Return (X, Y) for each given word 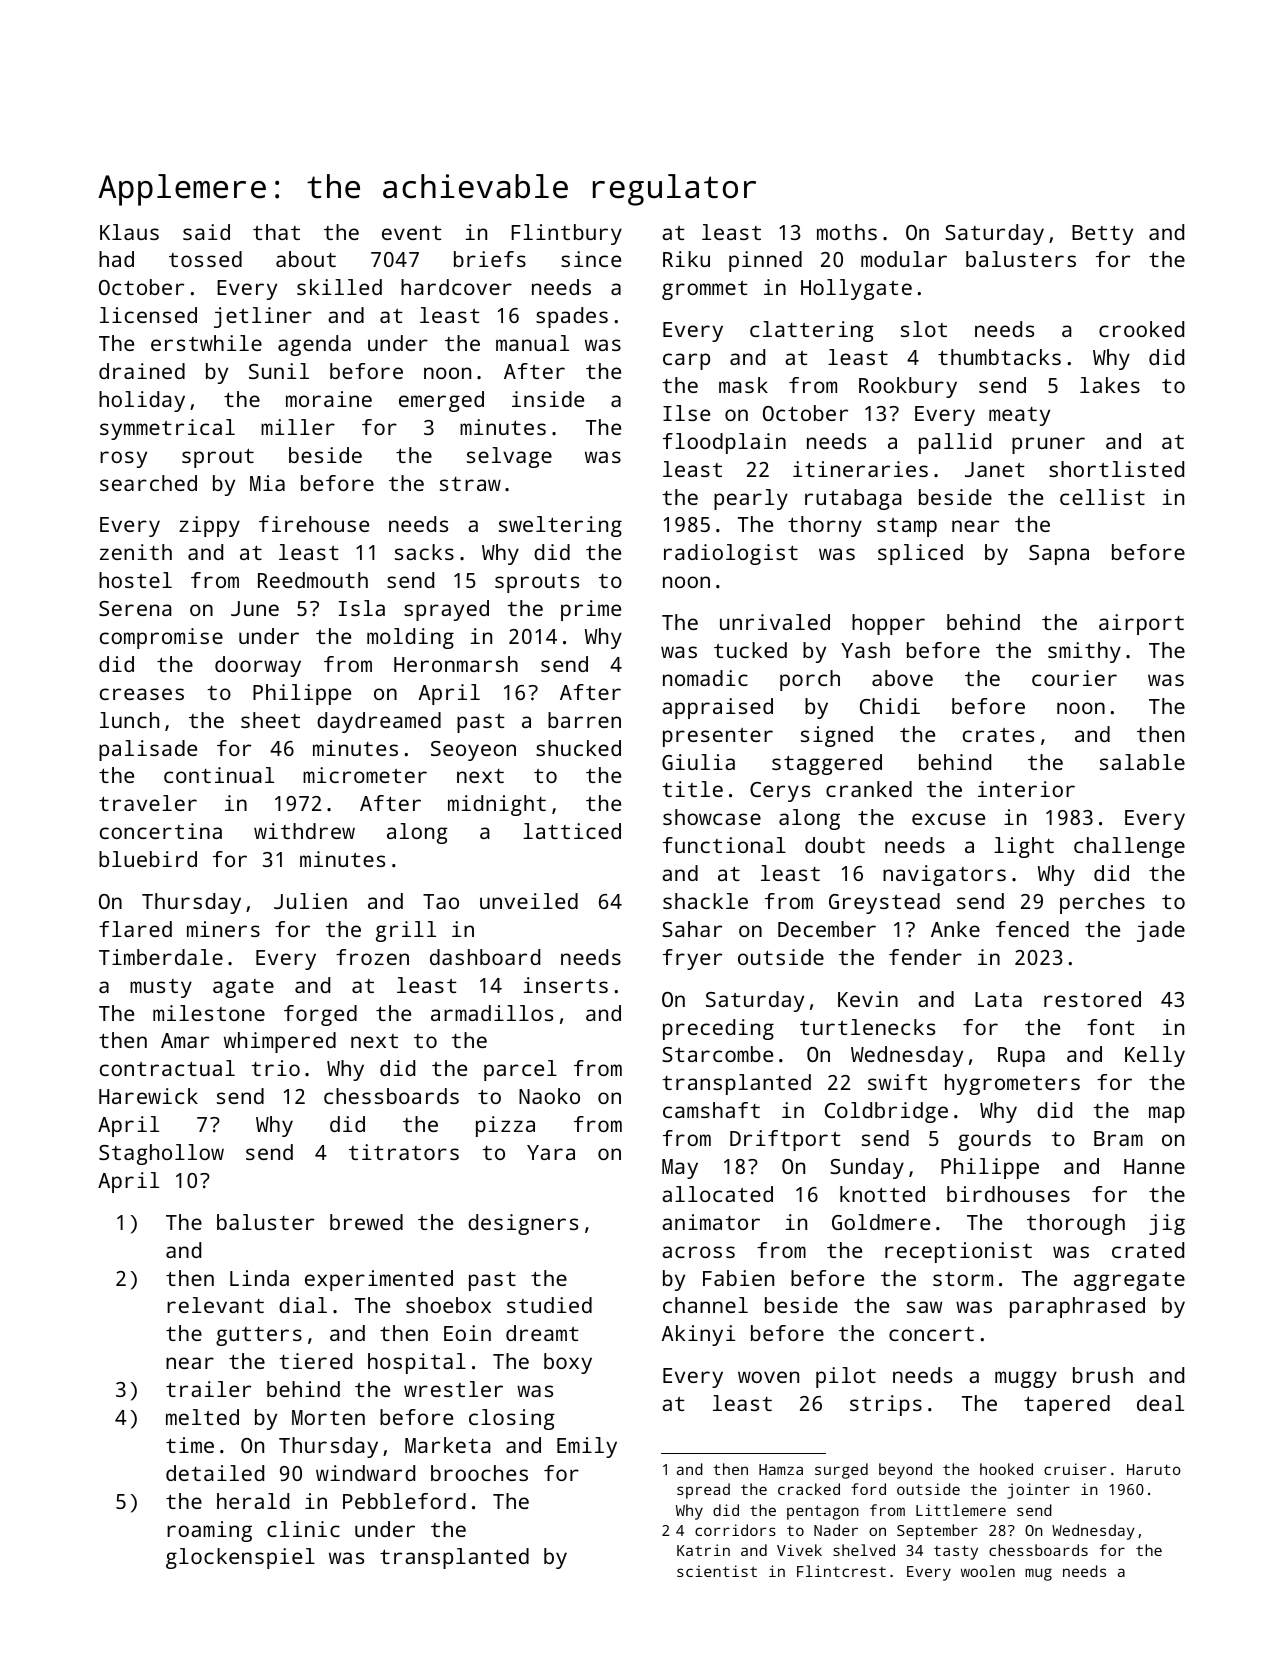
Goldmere (881, 1222)
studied (549, 1305)
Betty (1102, 235)
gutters (259, 1336)
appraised (717, 708)
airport (1141, 624)
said (206, 232)
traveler (148, 803)
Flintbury (566, 234)
